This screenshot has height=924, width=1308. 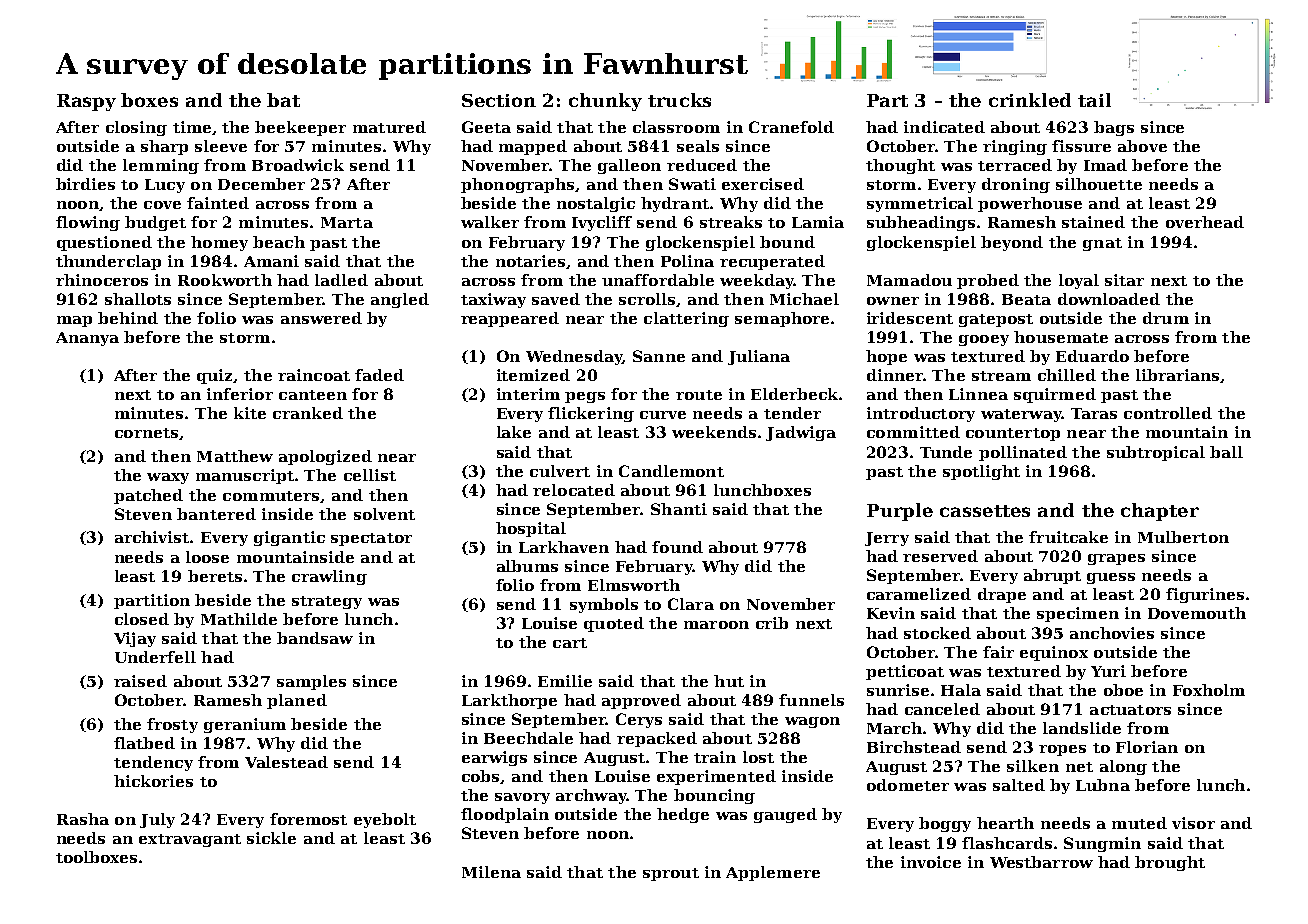 I want to click on angled, so click(x=400, y=300).
